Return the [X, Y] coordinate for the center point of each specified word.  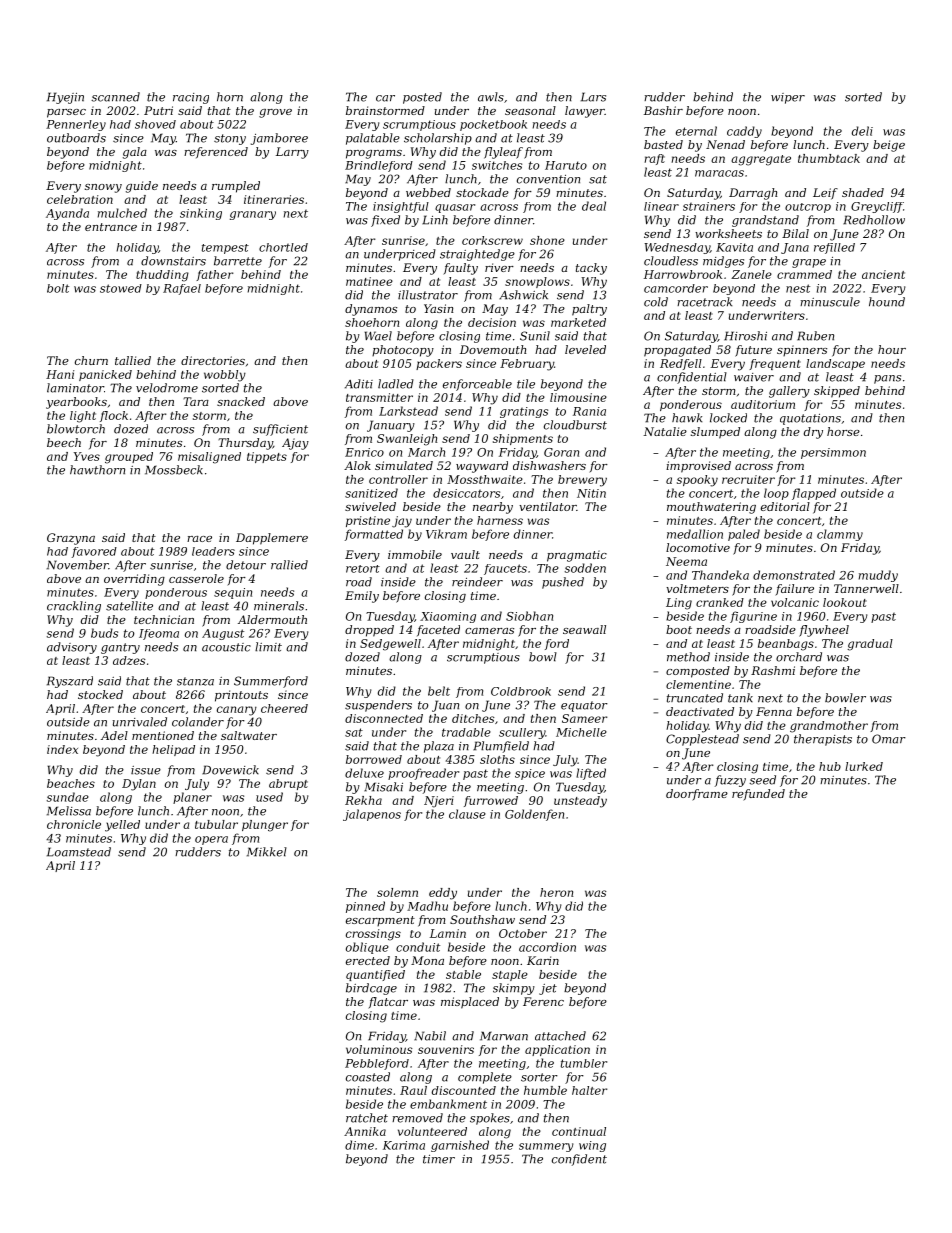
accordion [547, 947]
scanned [115, 97]
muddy [878, 576]
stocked [100, 694]
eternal [696, 131]
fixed [385, 221]
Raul [413, 1090]
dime [359, 1145]
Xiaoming [448, 617]
